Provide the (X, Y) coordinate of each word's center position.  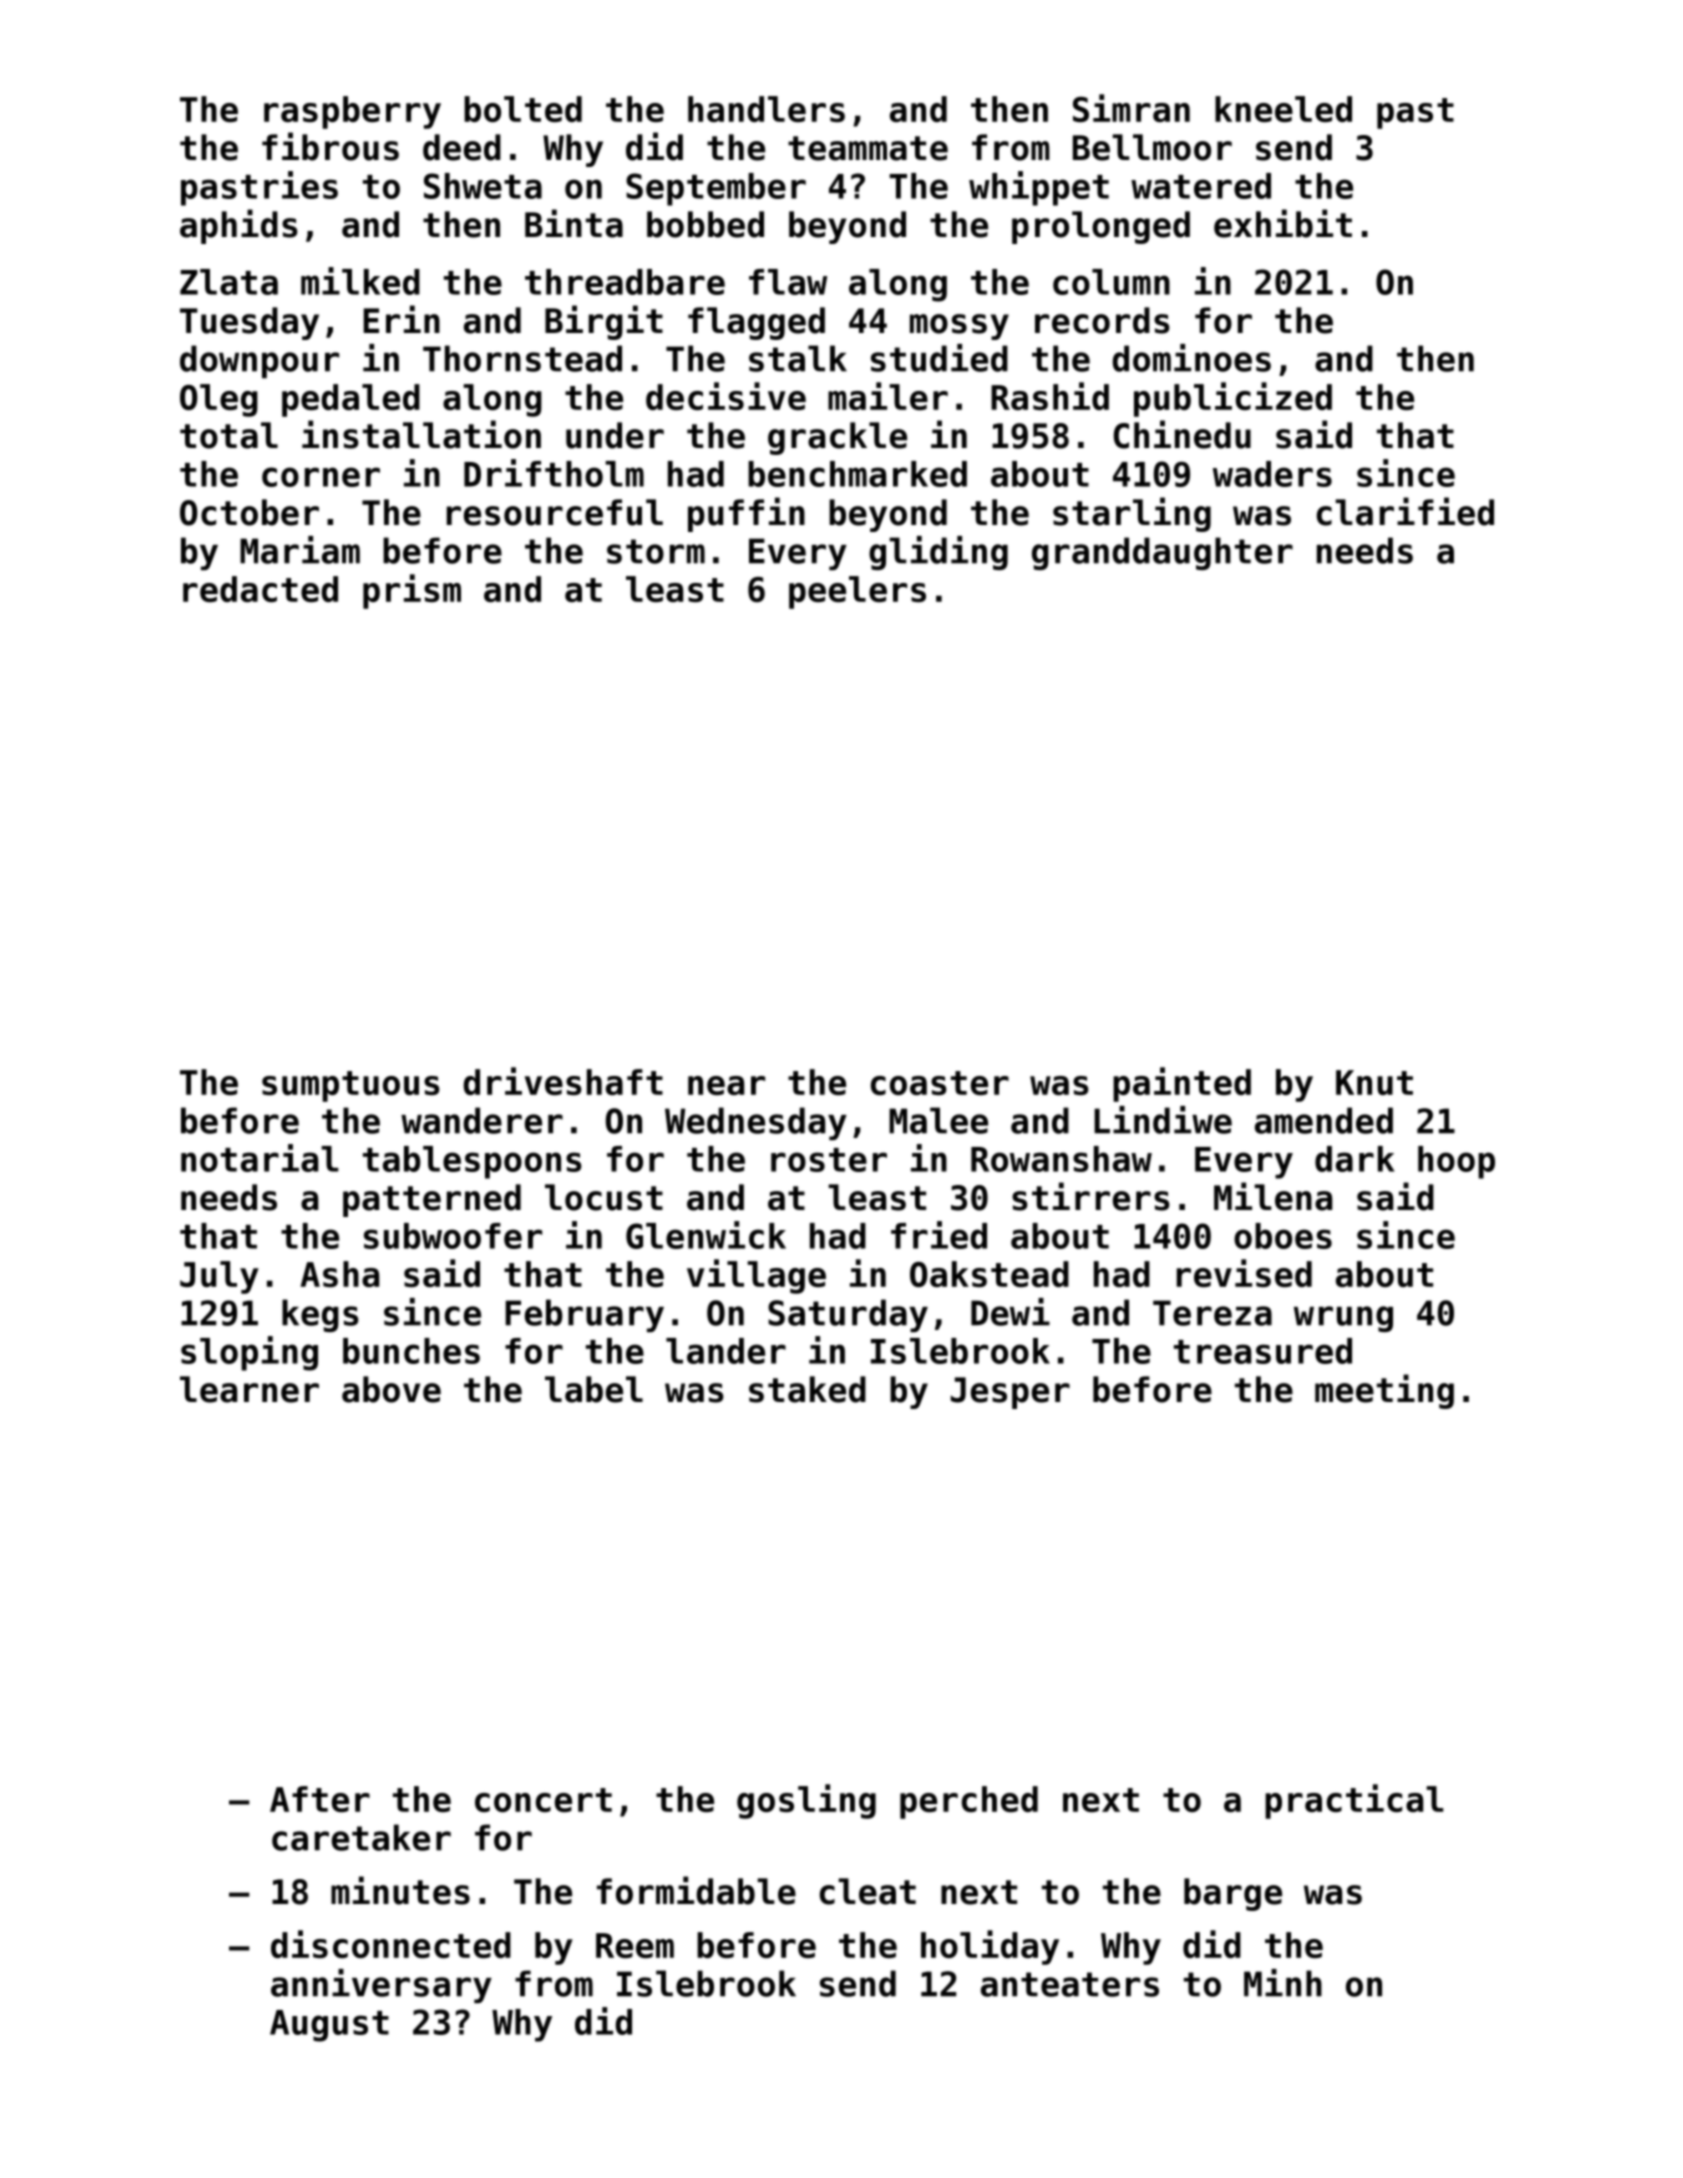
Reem (635, 1945)
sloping (249, 1353)
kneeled (1283, 109)
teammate (868, 148)
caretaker (361, 1837)
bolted (523, 109)
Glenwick (706, 1235)
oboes (1283, 1236)
